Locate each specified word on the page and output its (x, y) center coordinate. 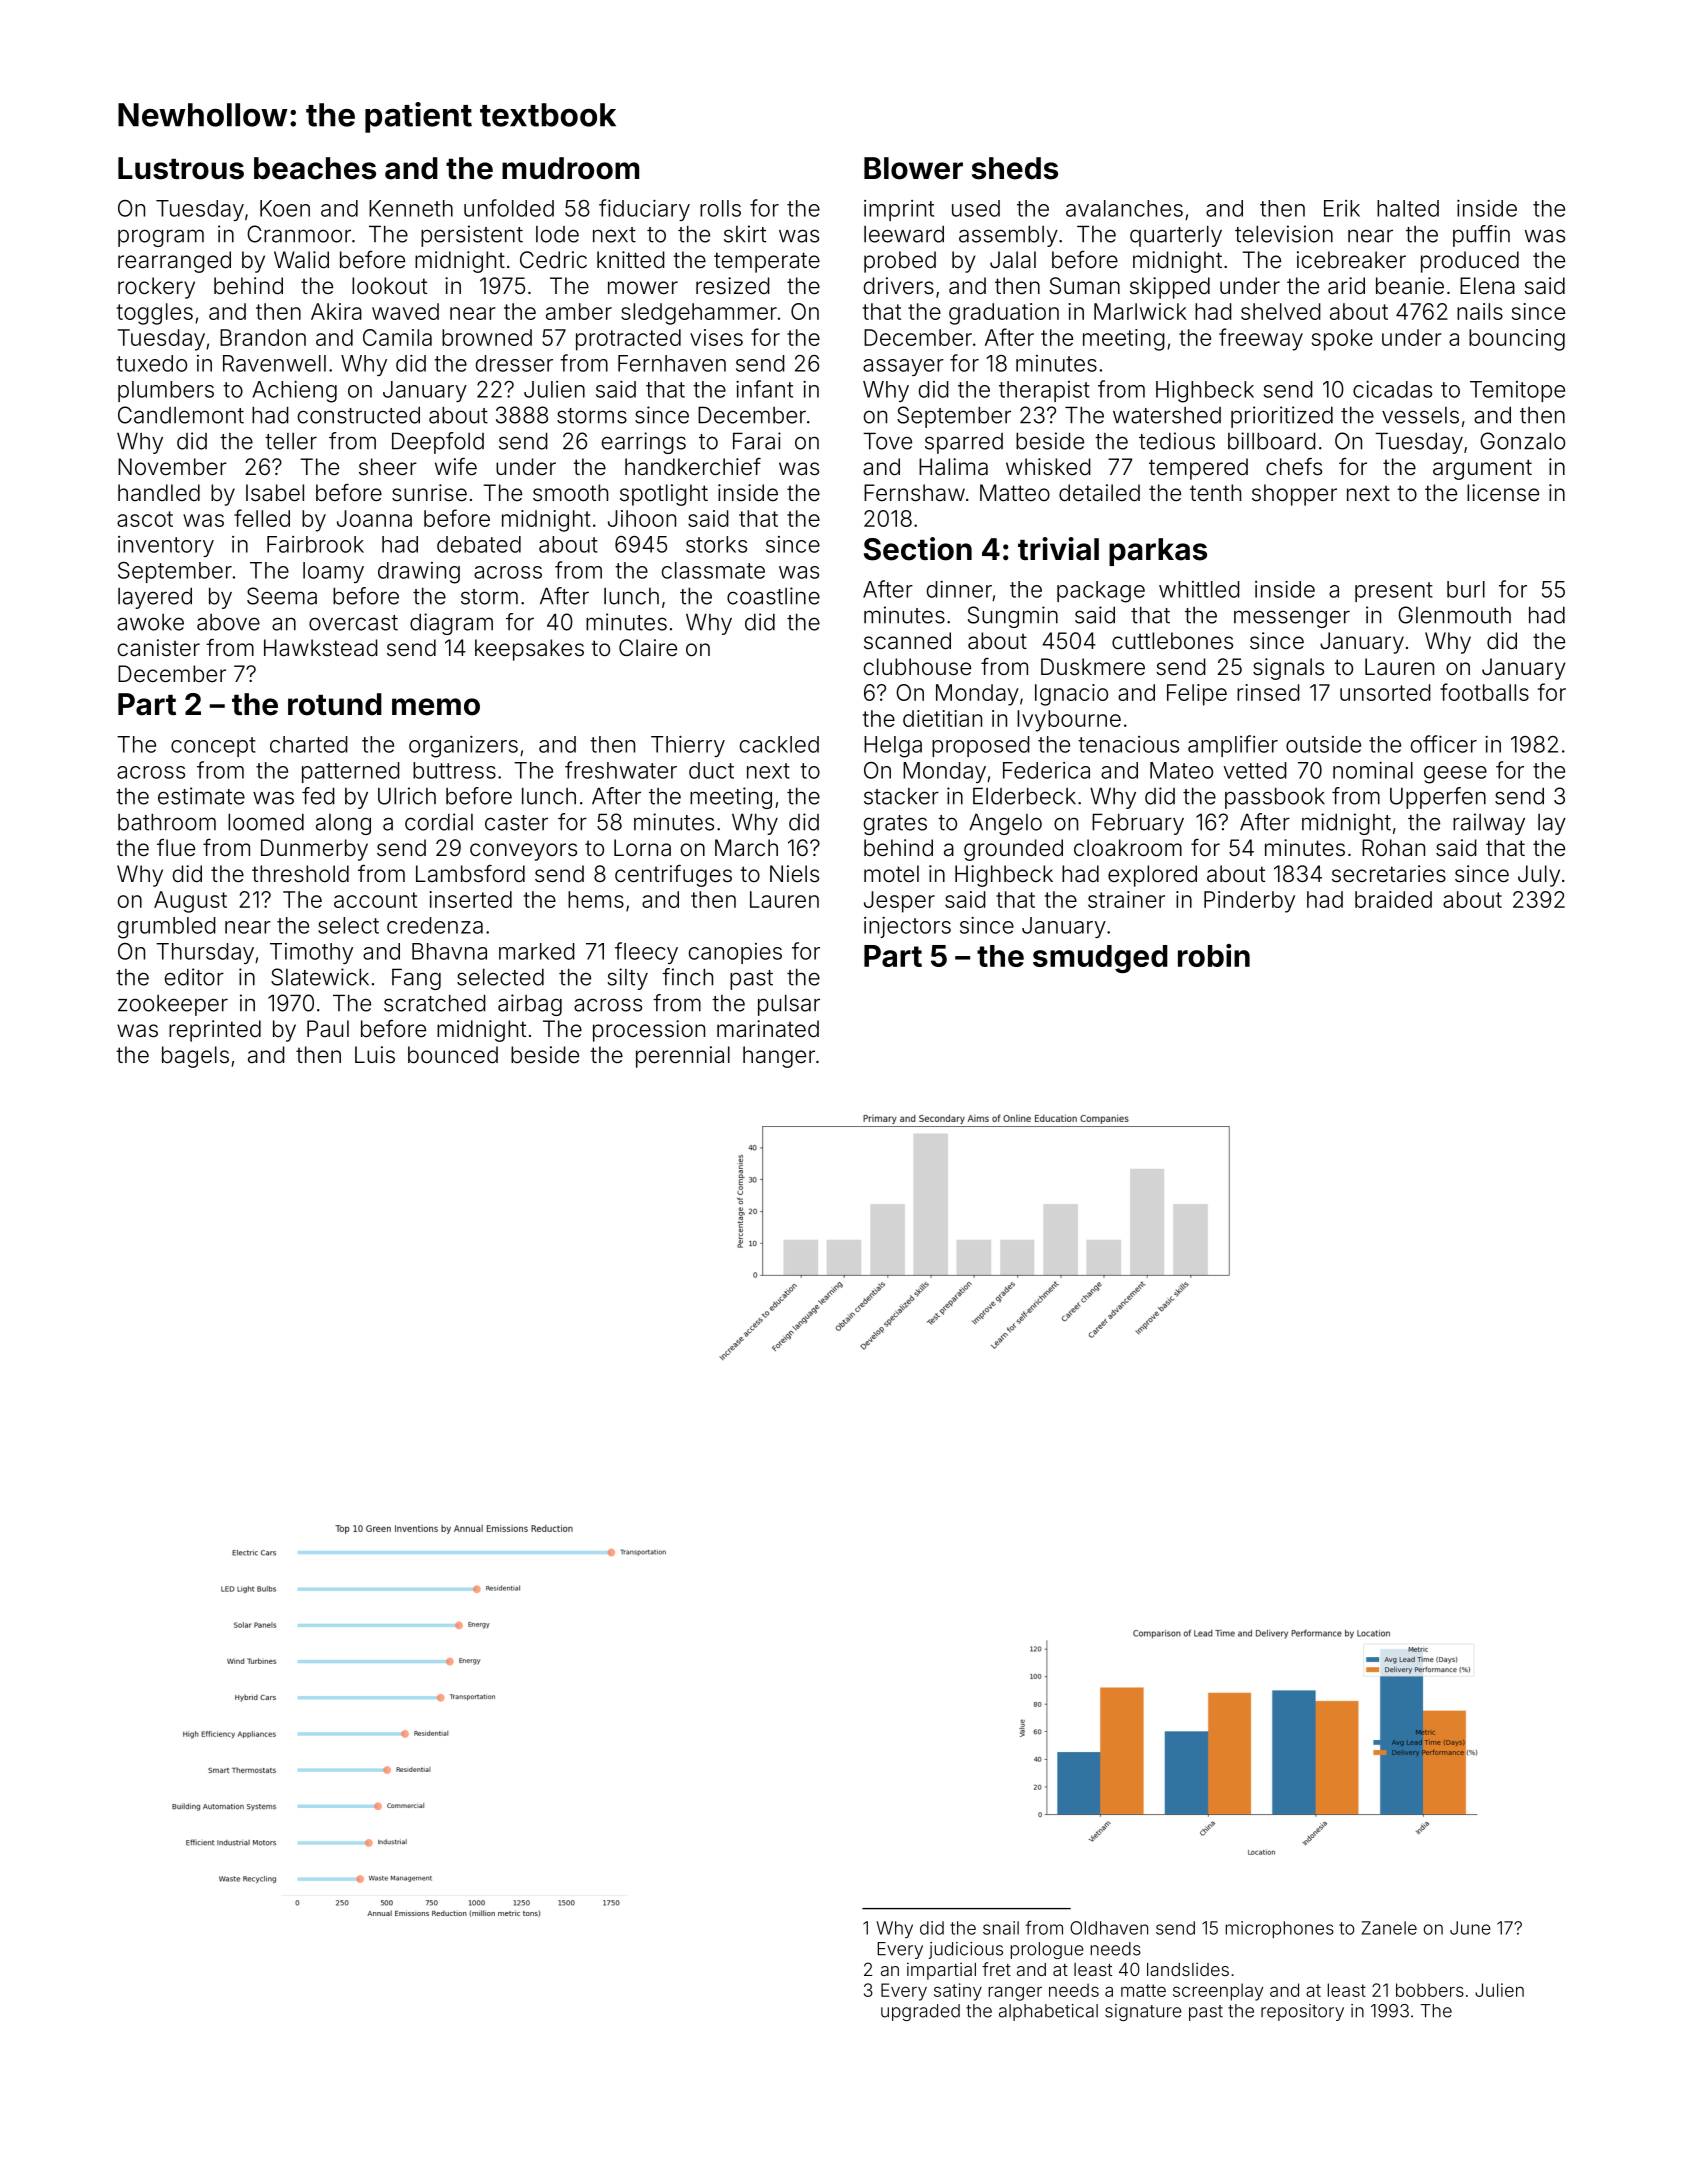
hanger (779, 1057)
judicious (966, 1950)
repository (1302, 2012)
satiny (958, 1992)
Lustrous (181, 168)
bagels (195, 1057)
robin (1214, 955)
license (1503, 493)
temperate (767, 262)
